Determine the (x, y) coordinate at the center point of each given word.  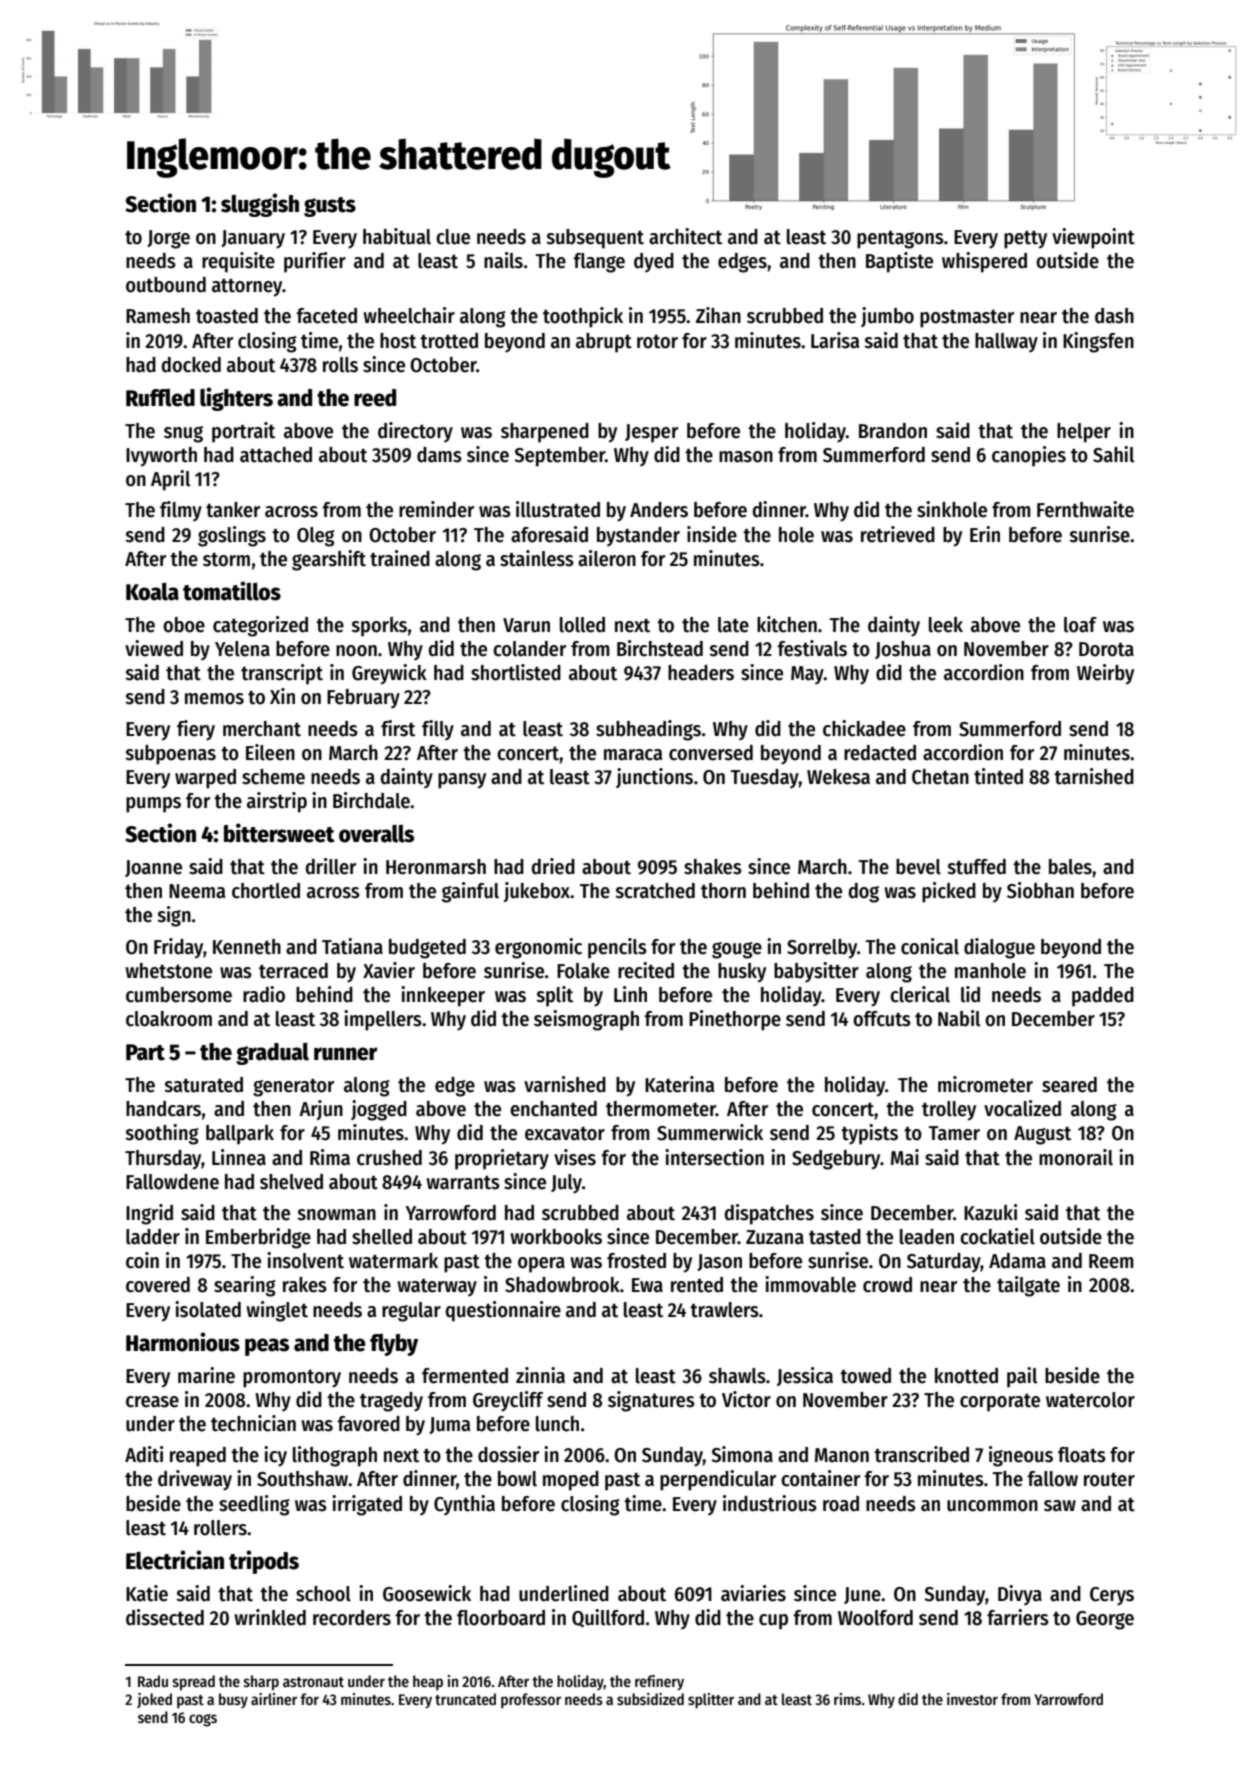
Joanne (153, 868)
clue (453, 237)
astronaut (313, 1682)
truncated (465, 1699)
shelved (291, 1182)
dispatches (769, 1214)
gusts (330, 207)
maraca (633, 755)
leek (946, 625)
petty (1025, 239)
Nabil (959, 1018)
